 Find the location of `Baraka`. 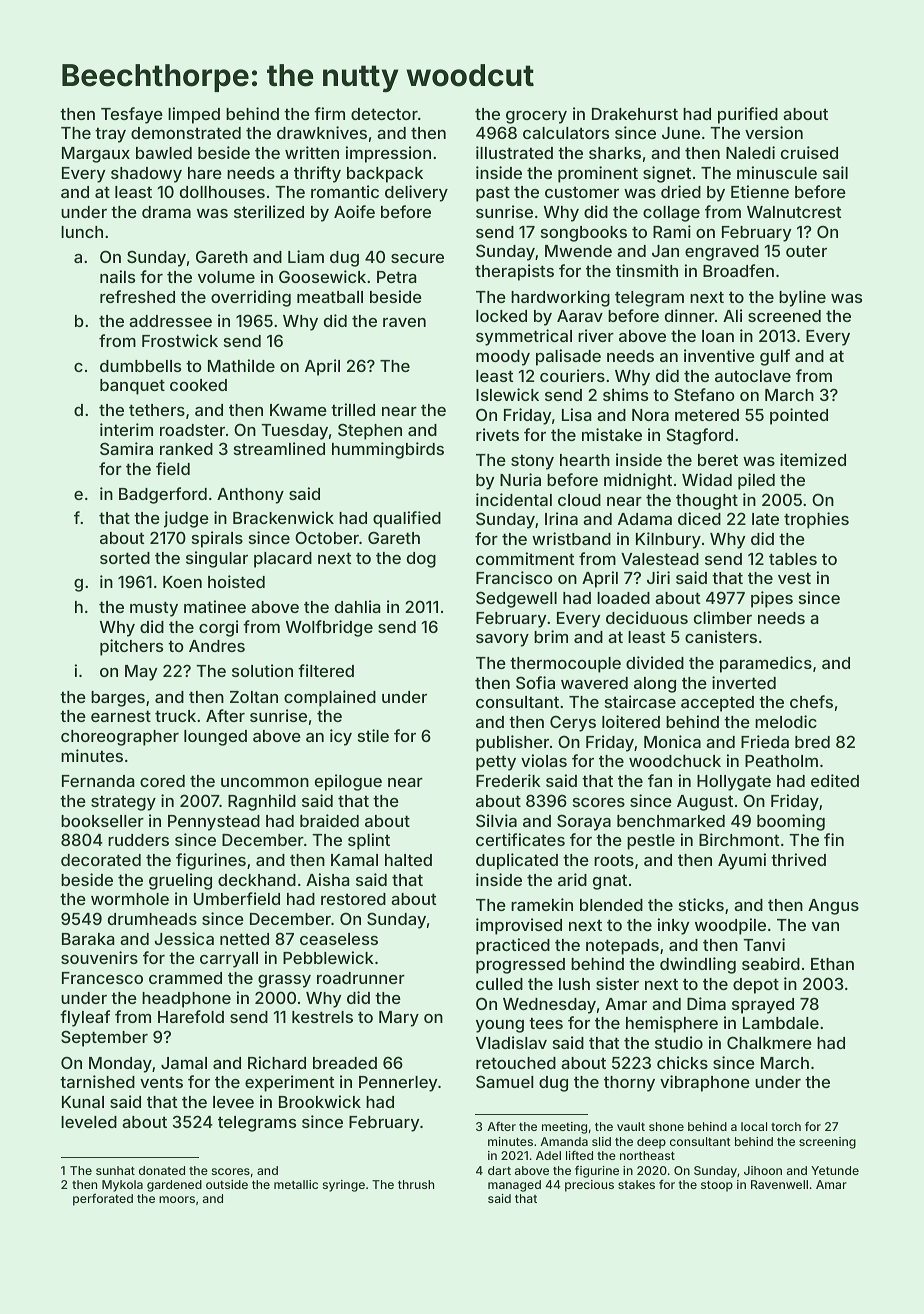

Baraka is located at coordinates (88, 939).
